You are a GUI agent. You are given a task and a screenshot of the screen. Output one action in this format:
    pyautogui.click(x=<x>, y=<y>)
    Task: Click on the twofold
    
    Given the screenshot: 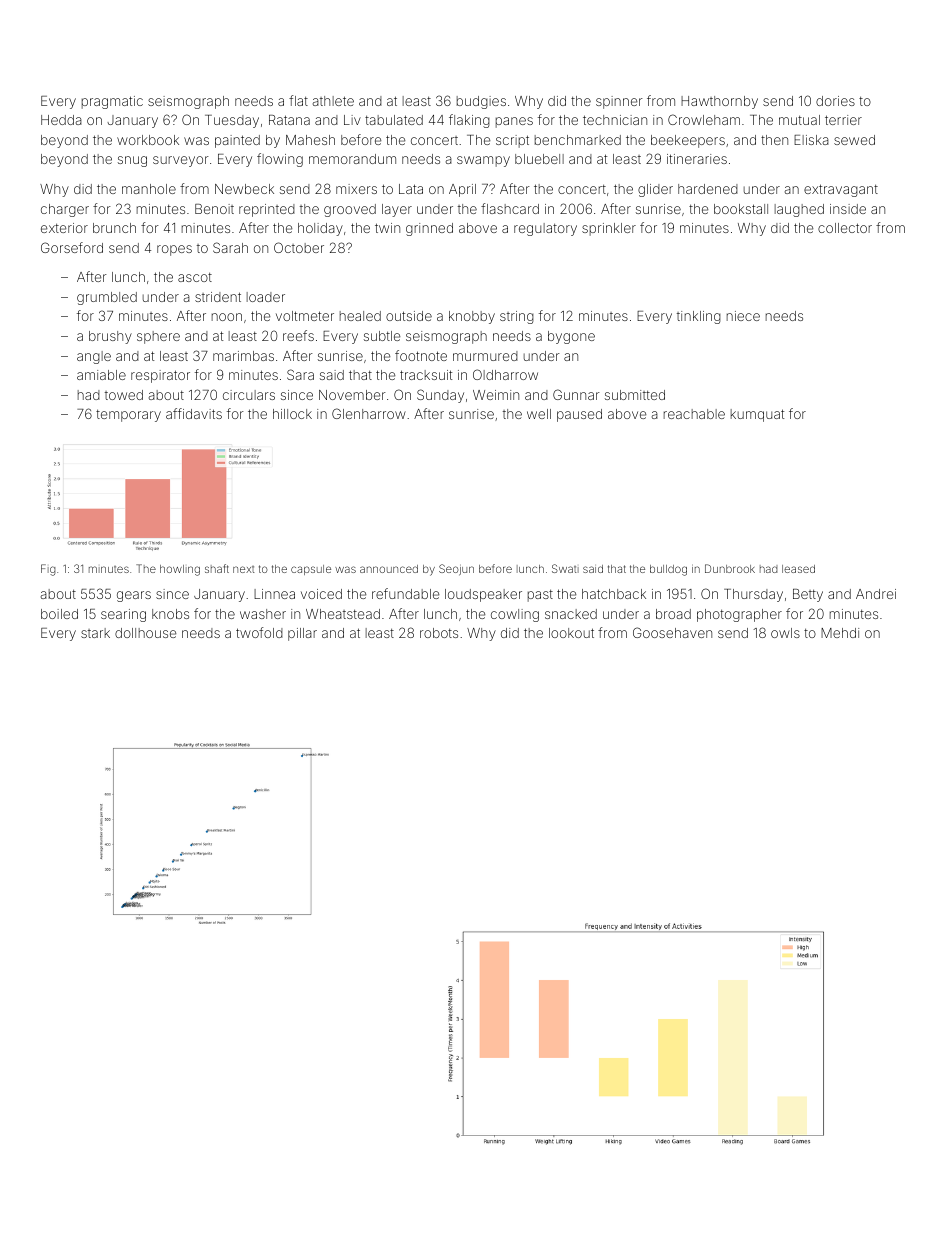 What is the action you would take?
    pyautogui.click(x=259, y=632)
